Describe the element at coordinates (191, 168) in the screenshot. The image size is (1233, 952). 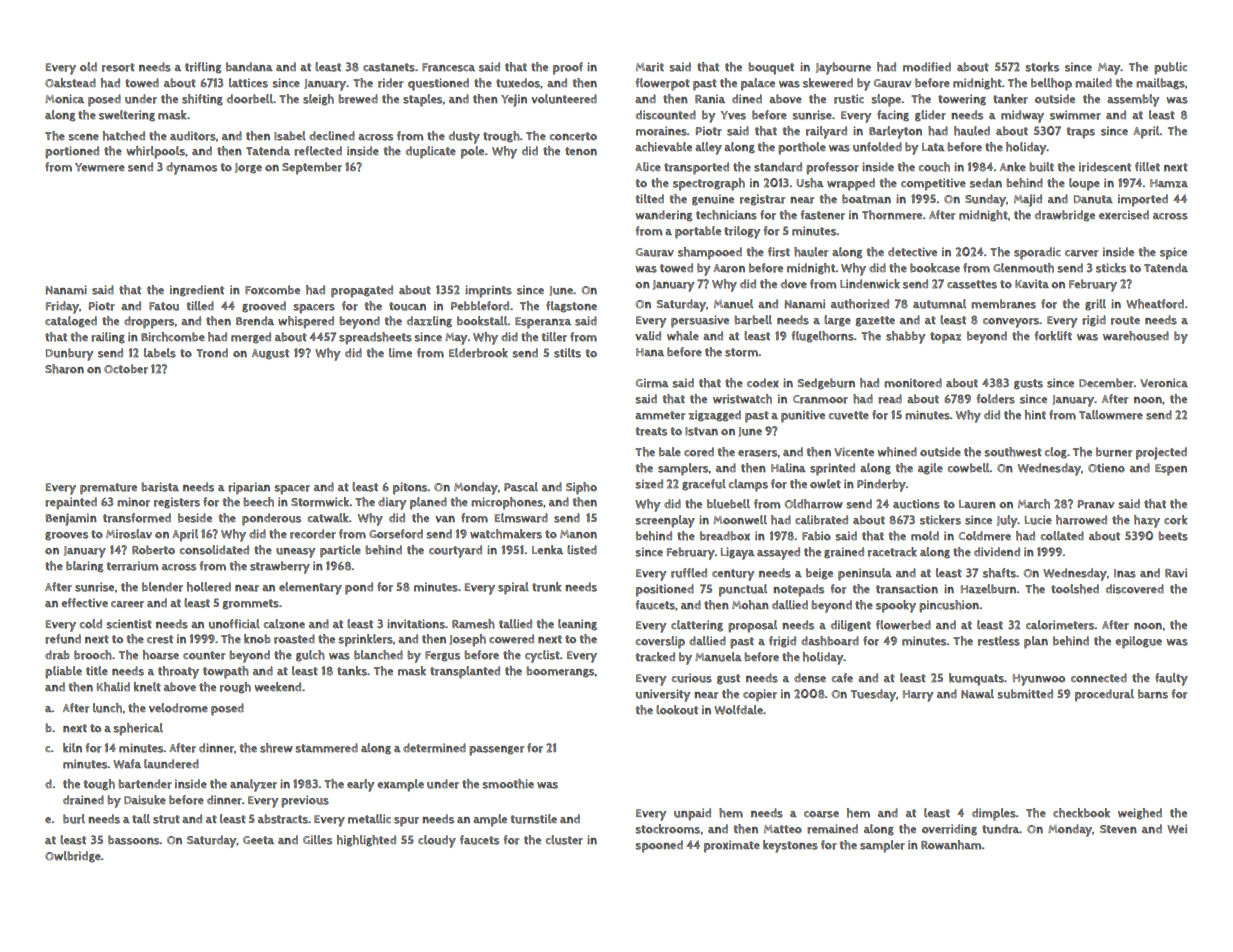
I see `dynamos` at that location.
